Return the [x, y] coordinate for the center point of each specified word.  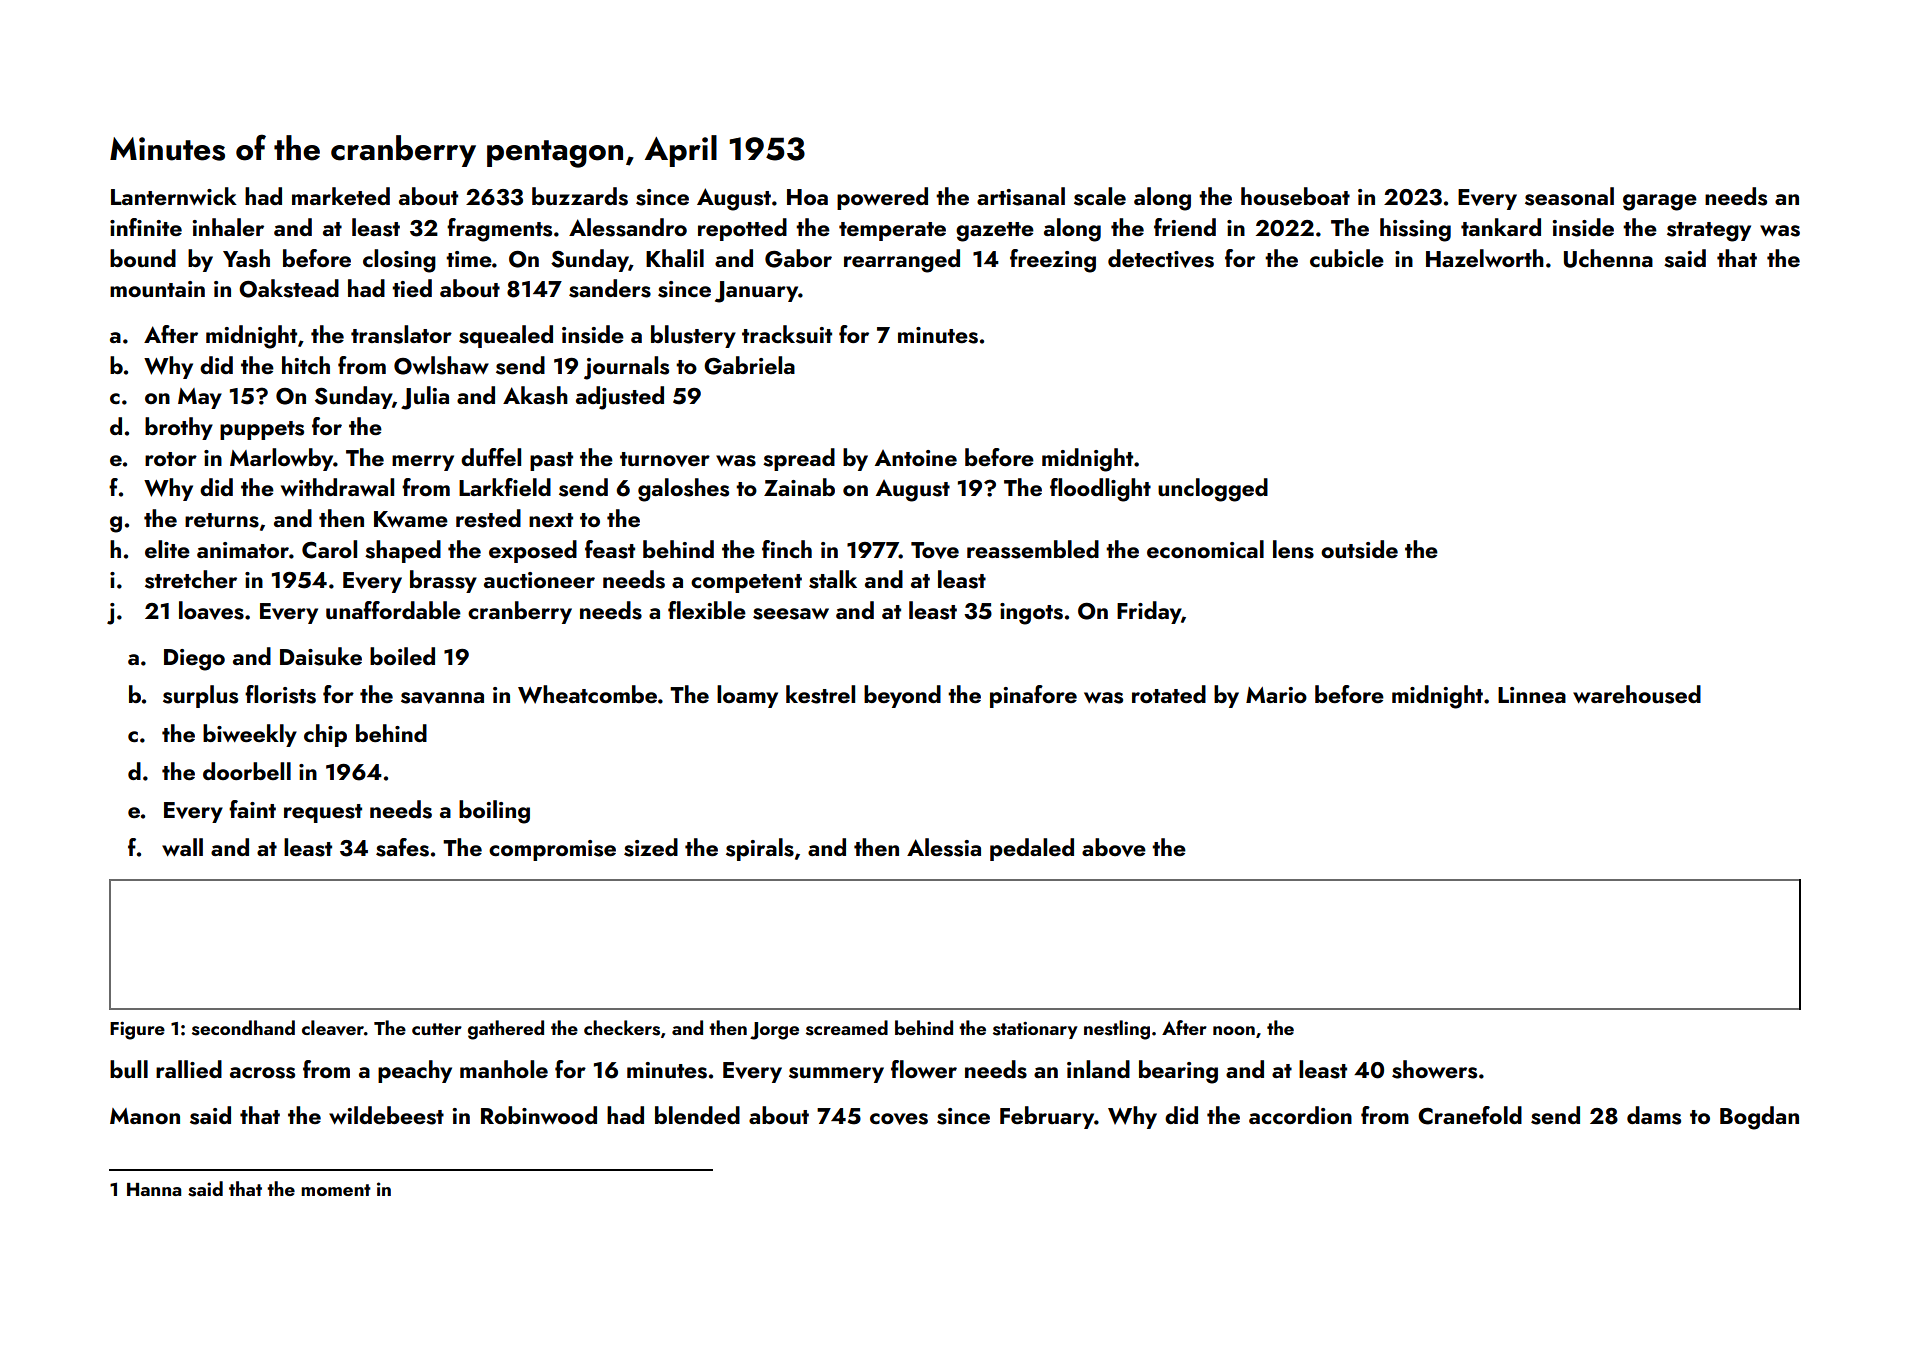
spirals [760, 849]
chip [325, 735]
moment [336, 1190]
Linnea [1532, 695]
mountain [157, 289]
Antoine [916, 458]
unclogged [1213, 490]
